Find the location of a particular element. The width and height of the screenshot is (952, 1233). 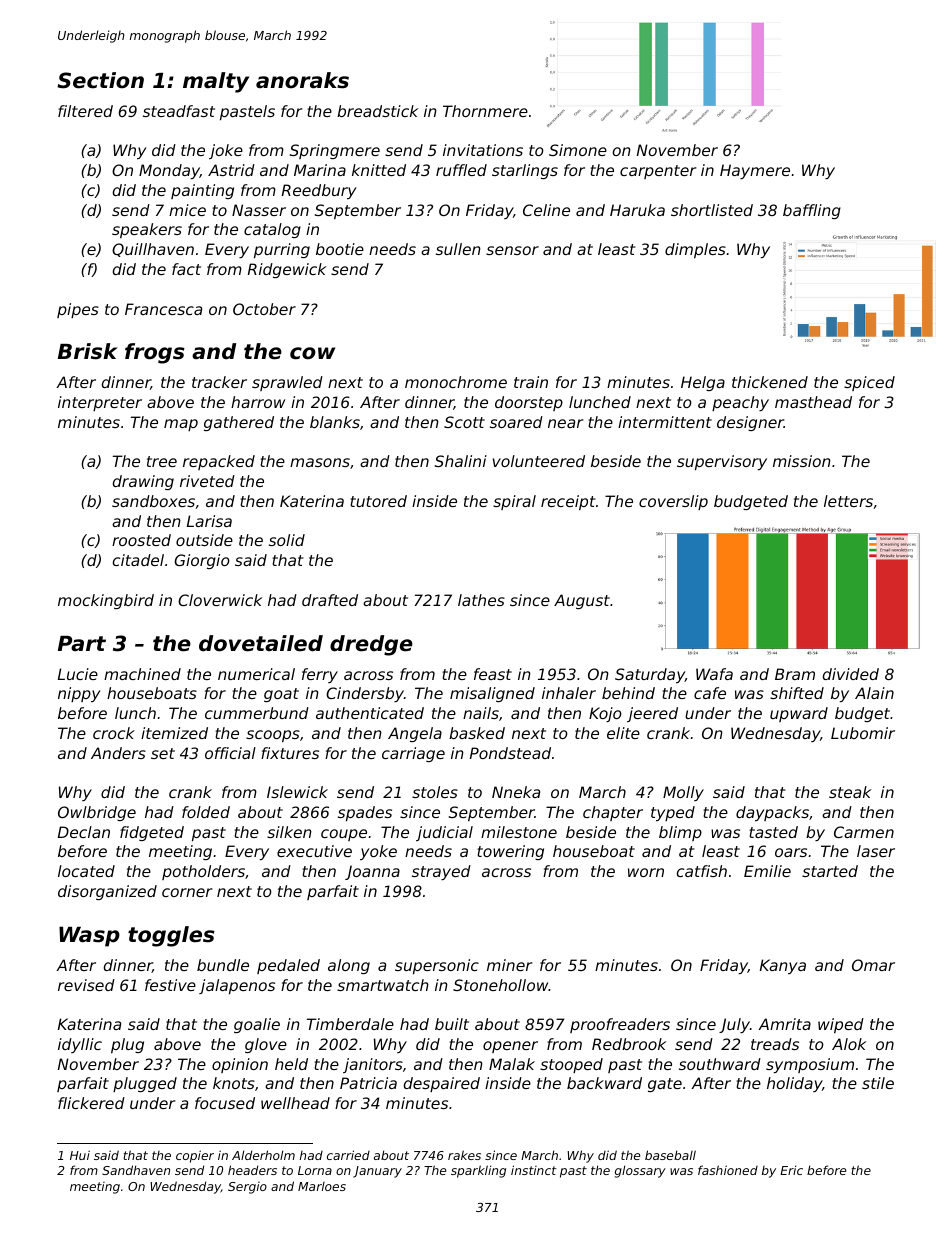

upward is located at coordinates (799, 714).
